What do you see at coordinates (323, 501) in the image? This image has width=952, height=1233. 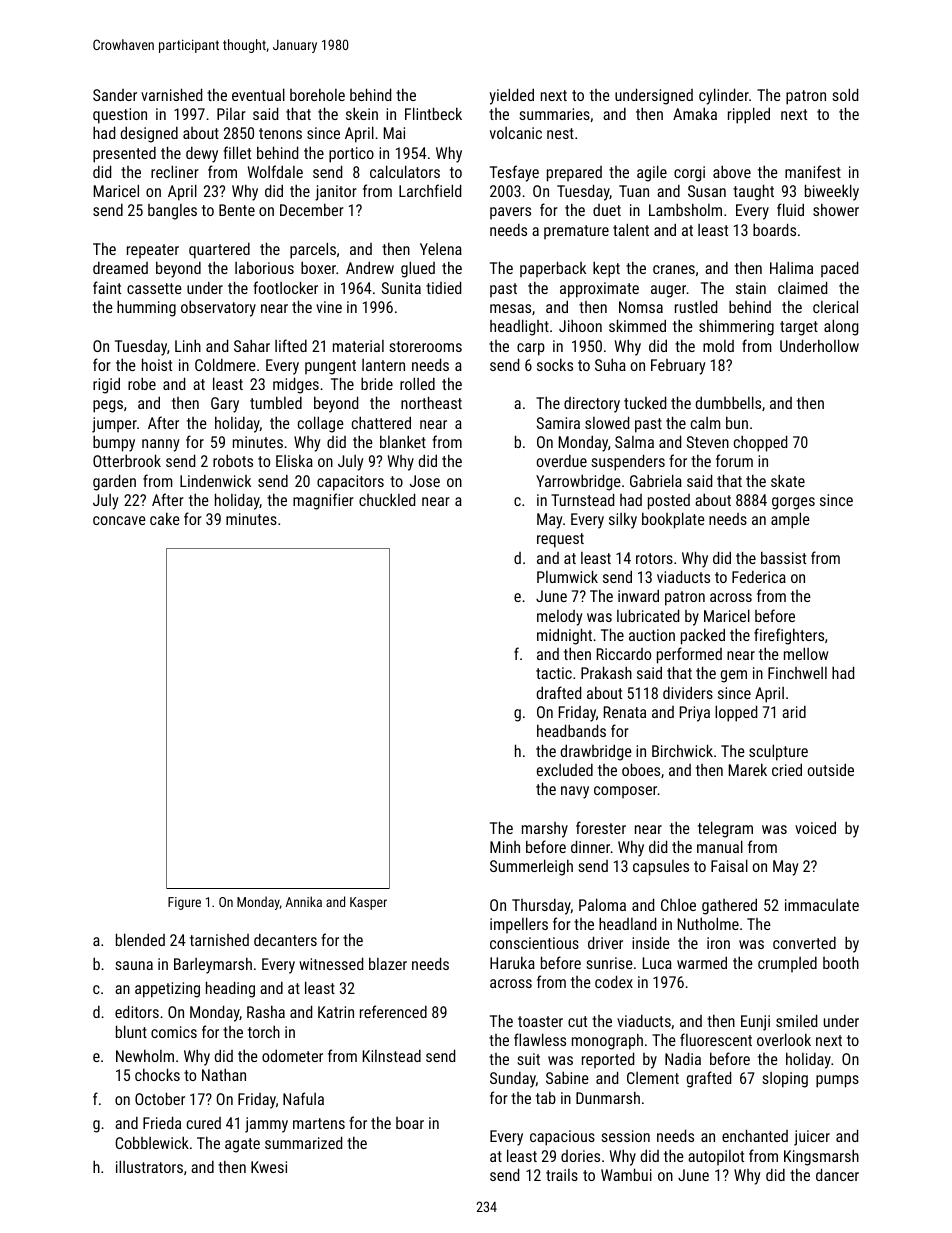 I see `magnifier` at bounding box center [323, 501].
